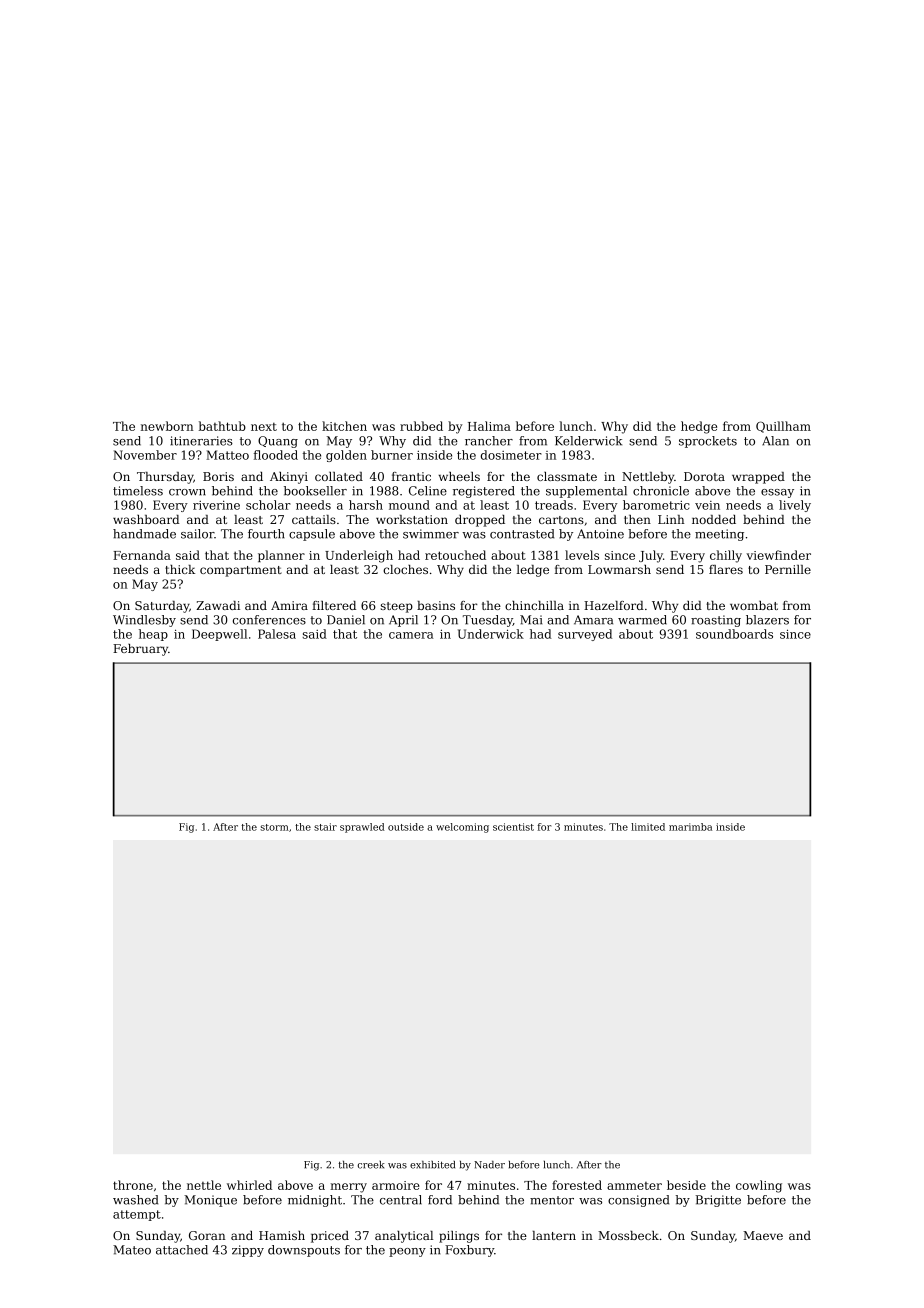  What do you see at coordinates (219, 635) in the page?
I see `Deepwell` at bounding box center [219, 635].
